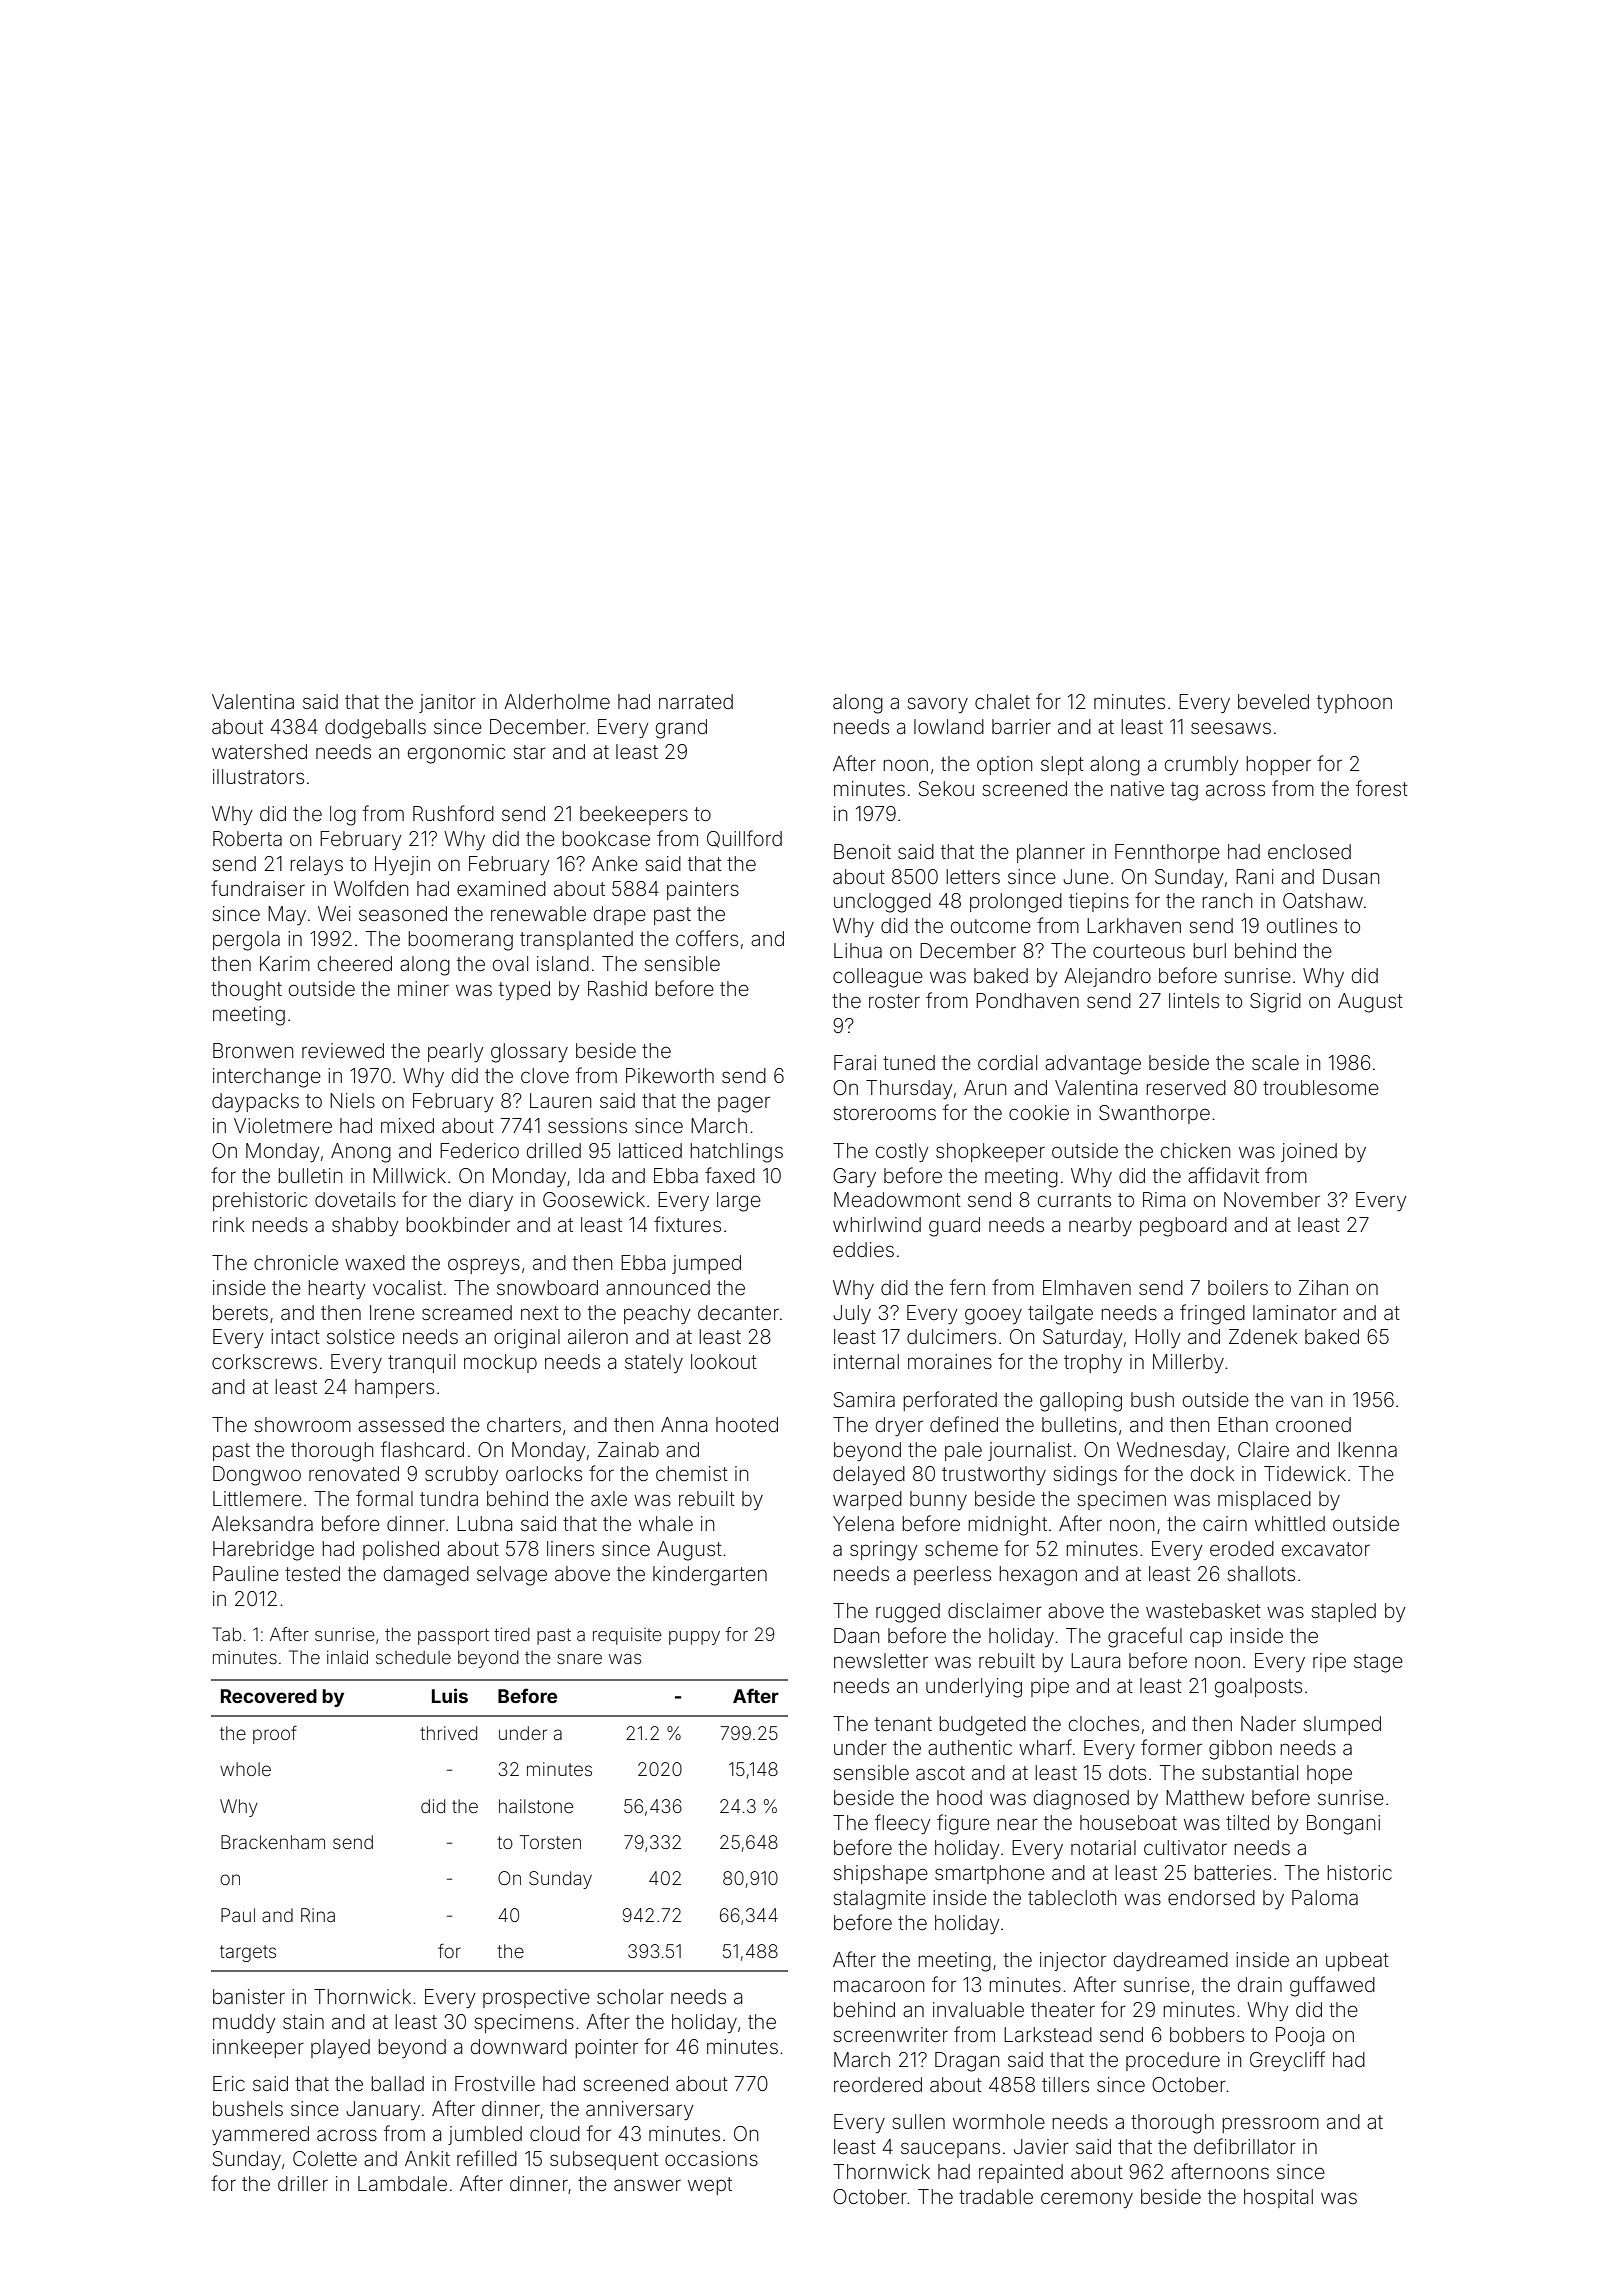  I want to click on Luis, so click(450, 1695).
